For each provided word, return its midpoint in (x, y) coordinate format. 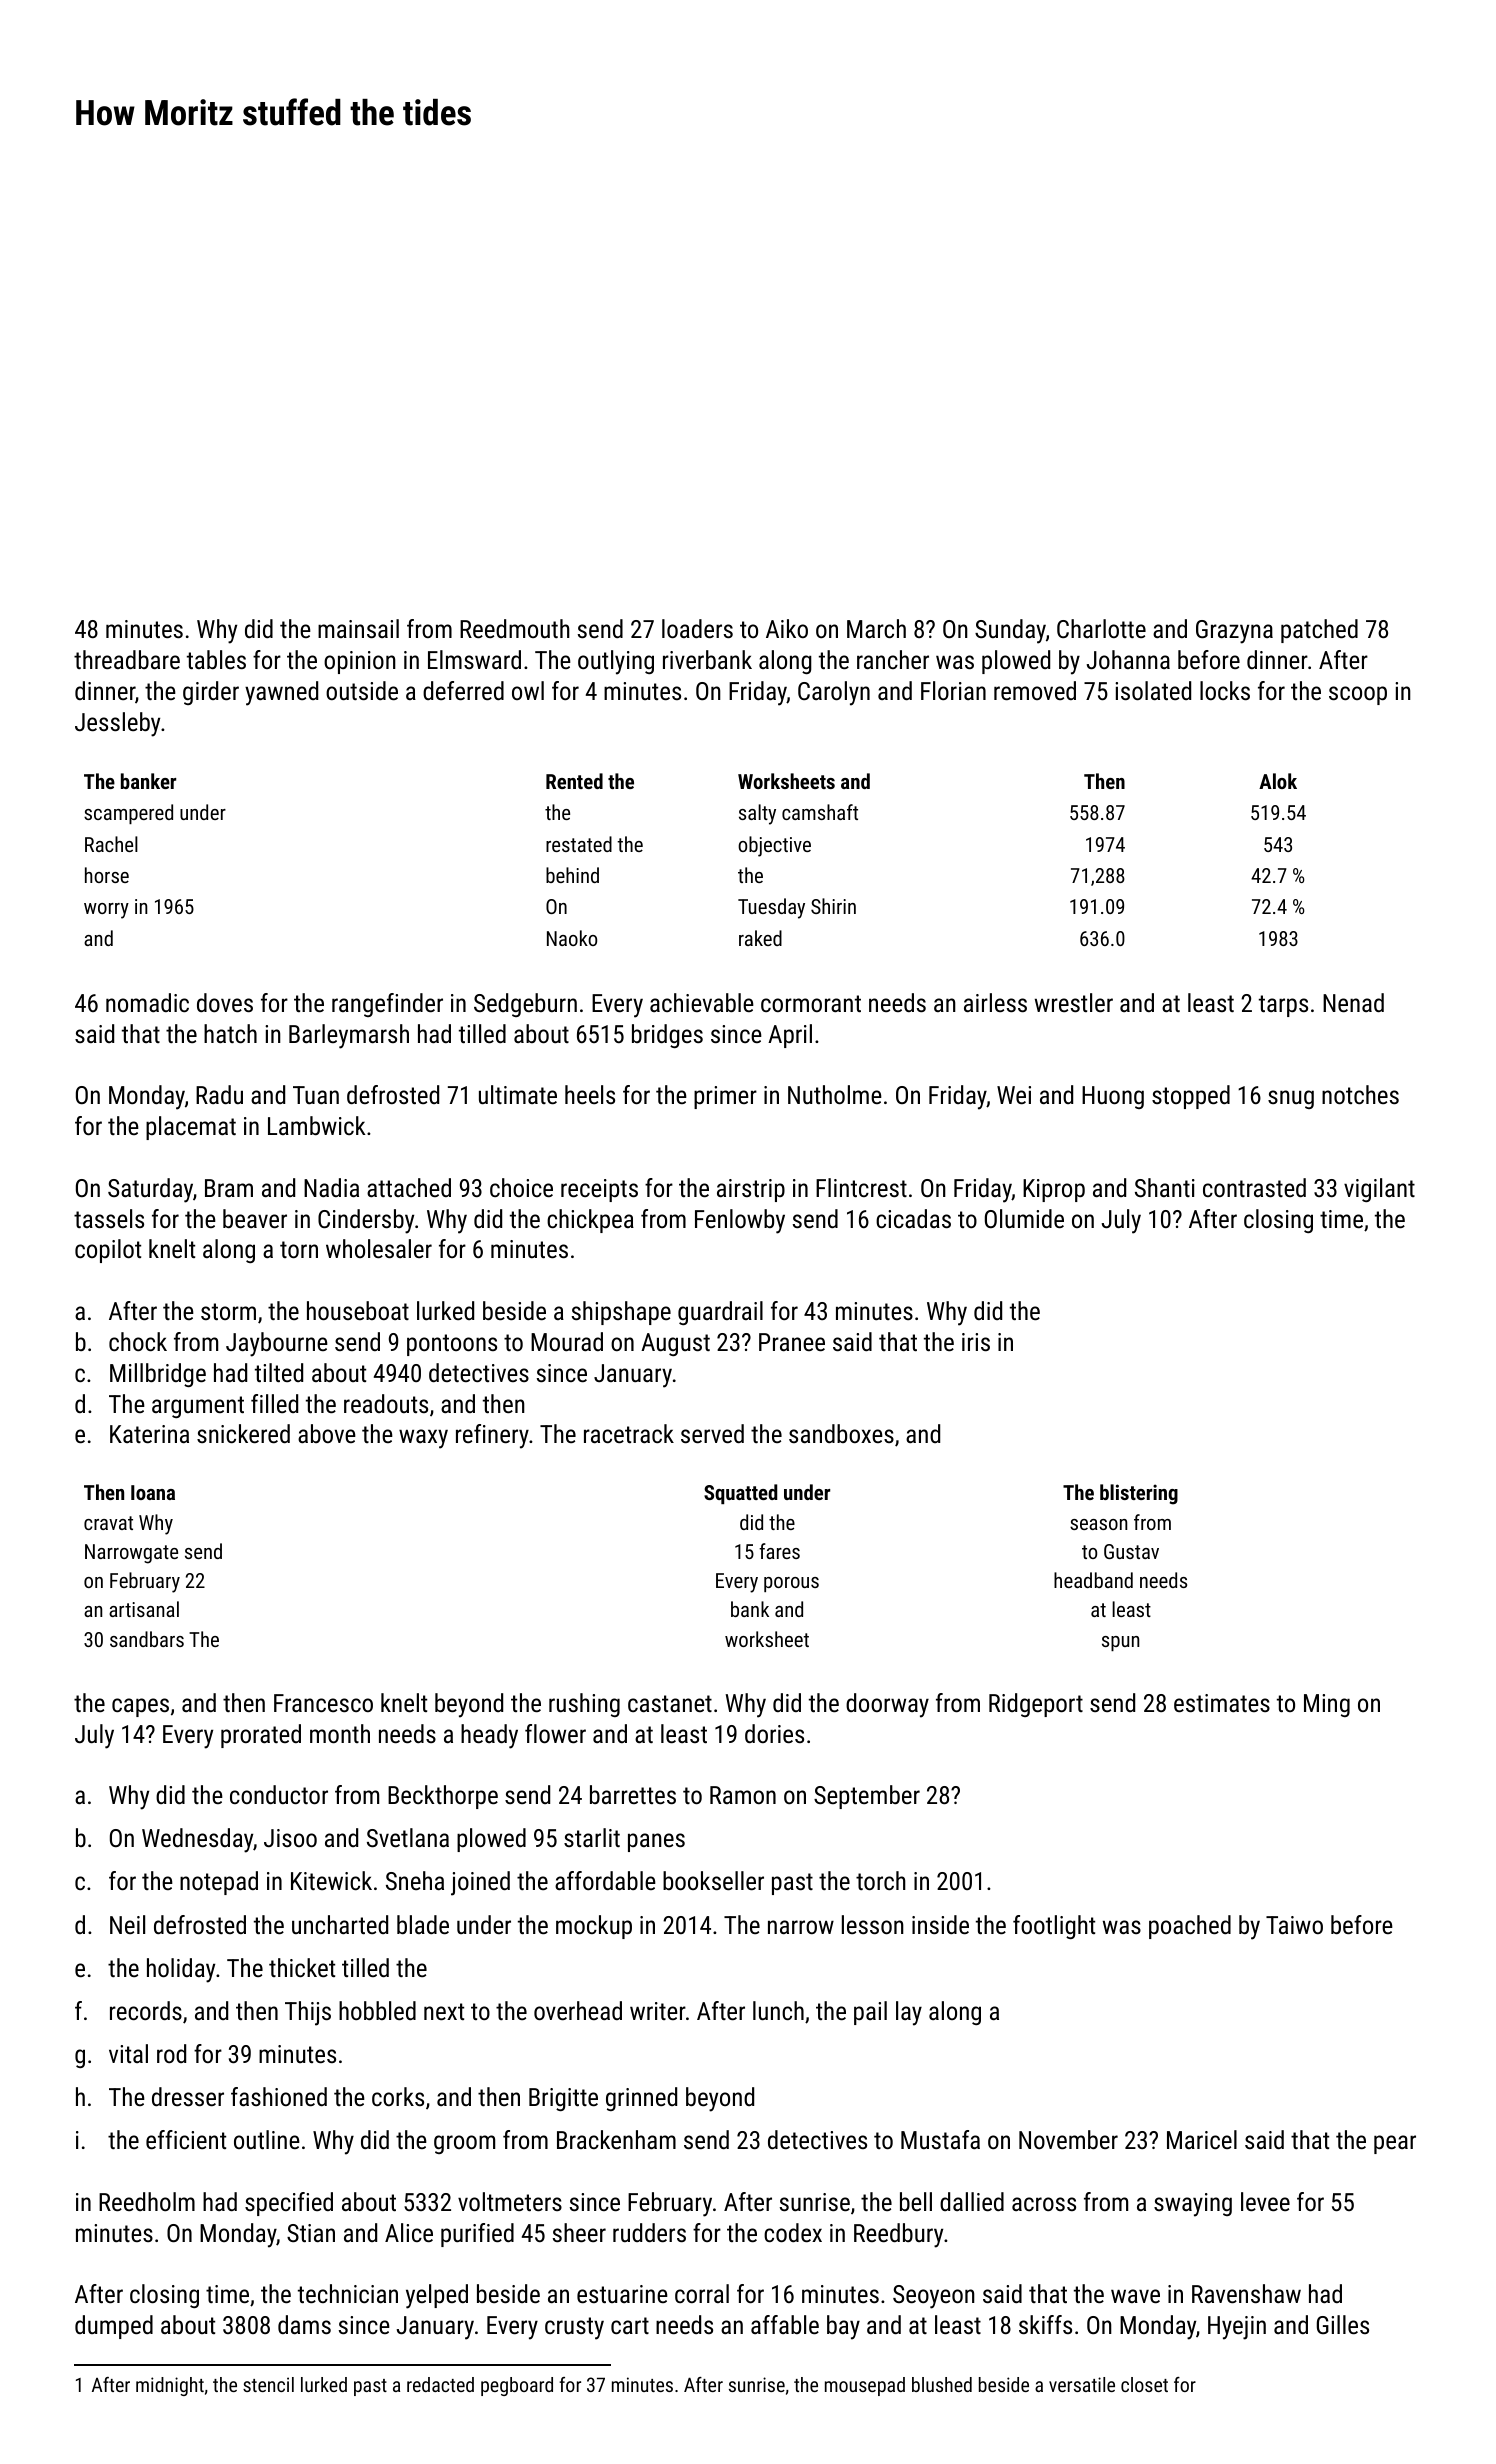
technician (348, 2293)
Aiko (787, 628)
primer (725, 1097)
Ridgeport (1036, 1705)
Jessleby (117, 724)
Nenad (1353, 1002)
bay (843, 2327)
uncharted (340, 1924)
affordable (605, 1880)
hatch (230, 1033)
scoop (1358, 695)
